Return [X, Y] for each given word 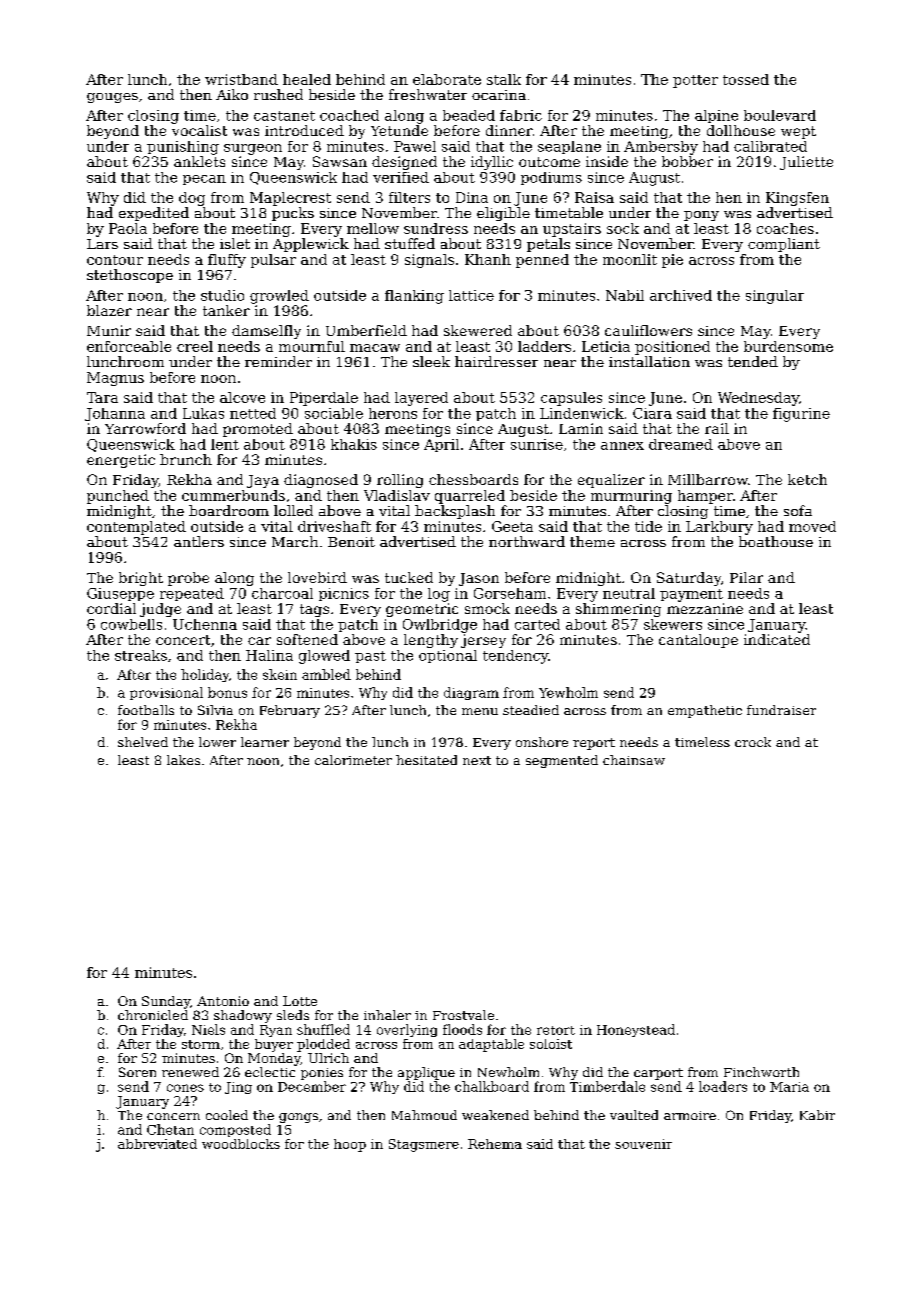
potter [695, 81]
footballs [146, 710]
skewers [673, 624]
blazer [109, 310]
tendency [515, 657]
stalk [504, 79]
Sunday [166, 1002]
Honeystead [636, 1030]
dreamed [681, 444]
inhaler [387, 1015]
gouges [112, 98]
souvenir [643, 1144]
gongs [298, 1118]
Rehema [495, 1144]
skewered [478, 330]
